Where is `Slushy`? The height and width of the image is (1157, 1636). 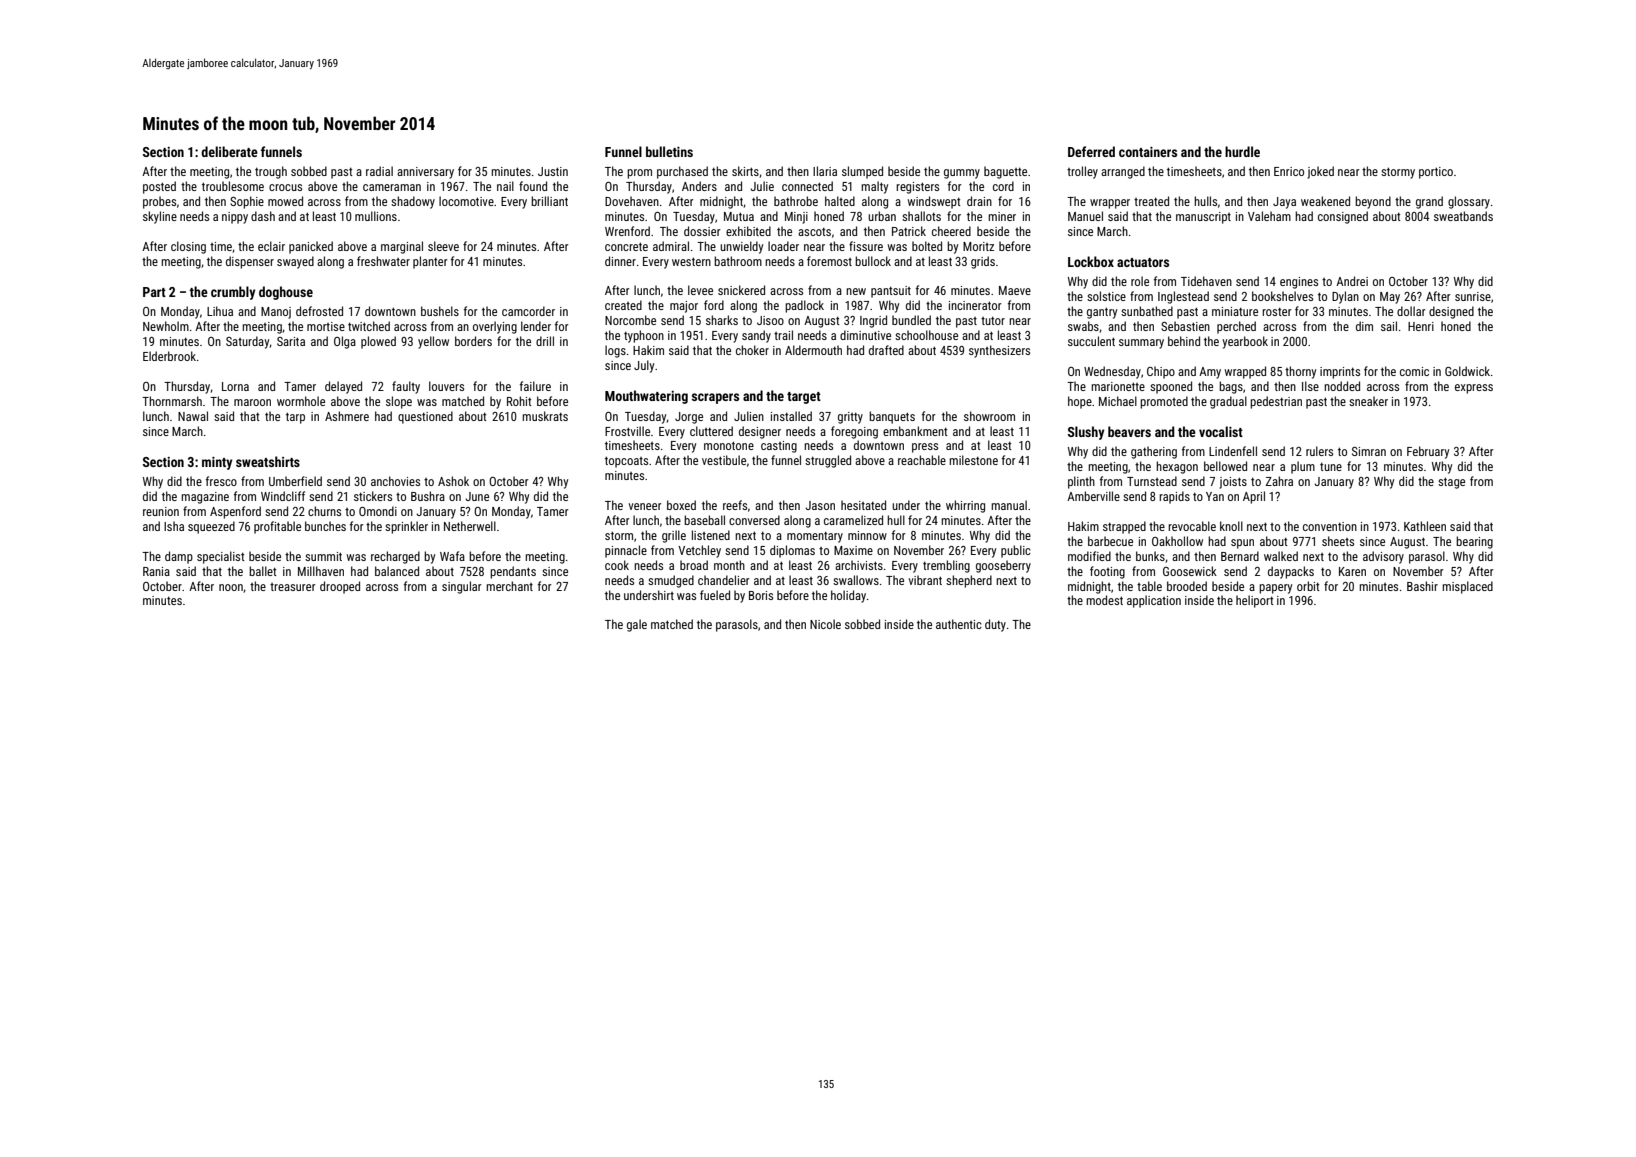
Slushy is located at coordinates (1086, 433).
